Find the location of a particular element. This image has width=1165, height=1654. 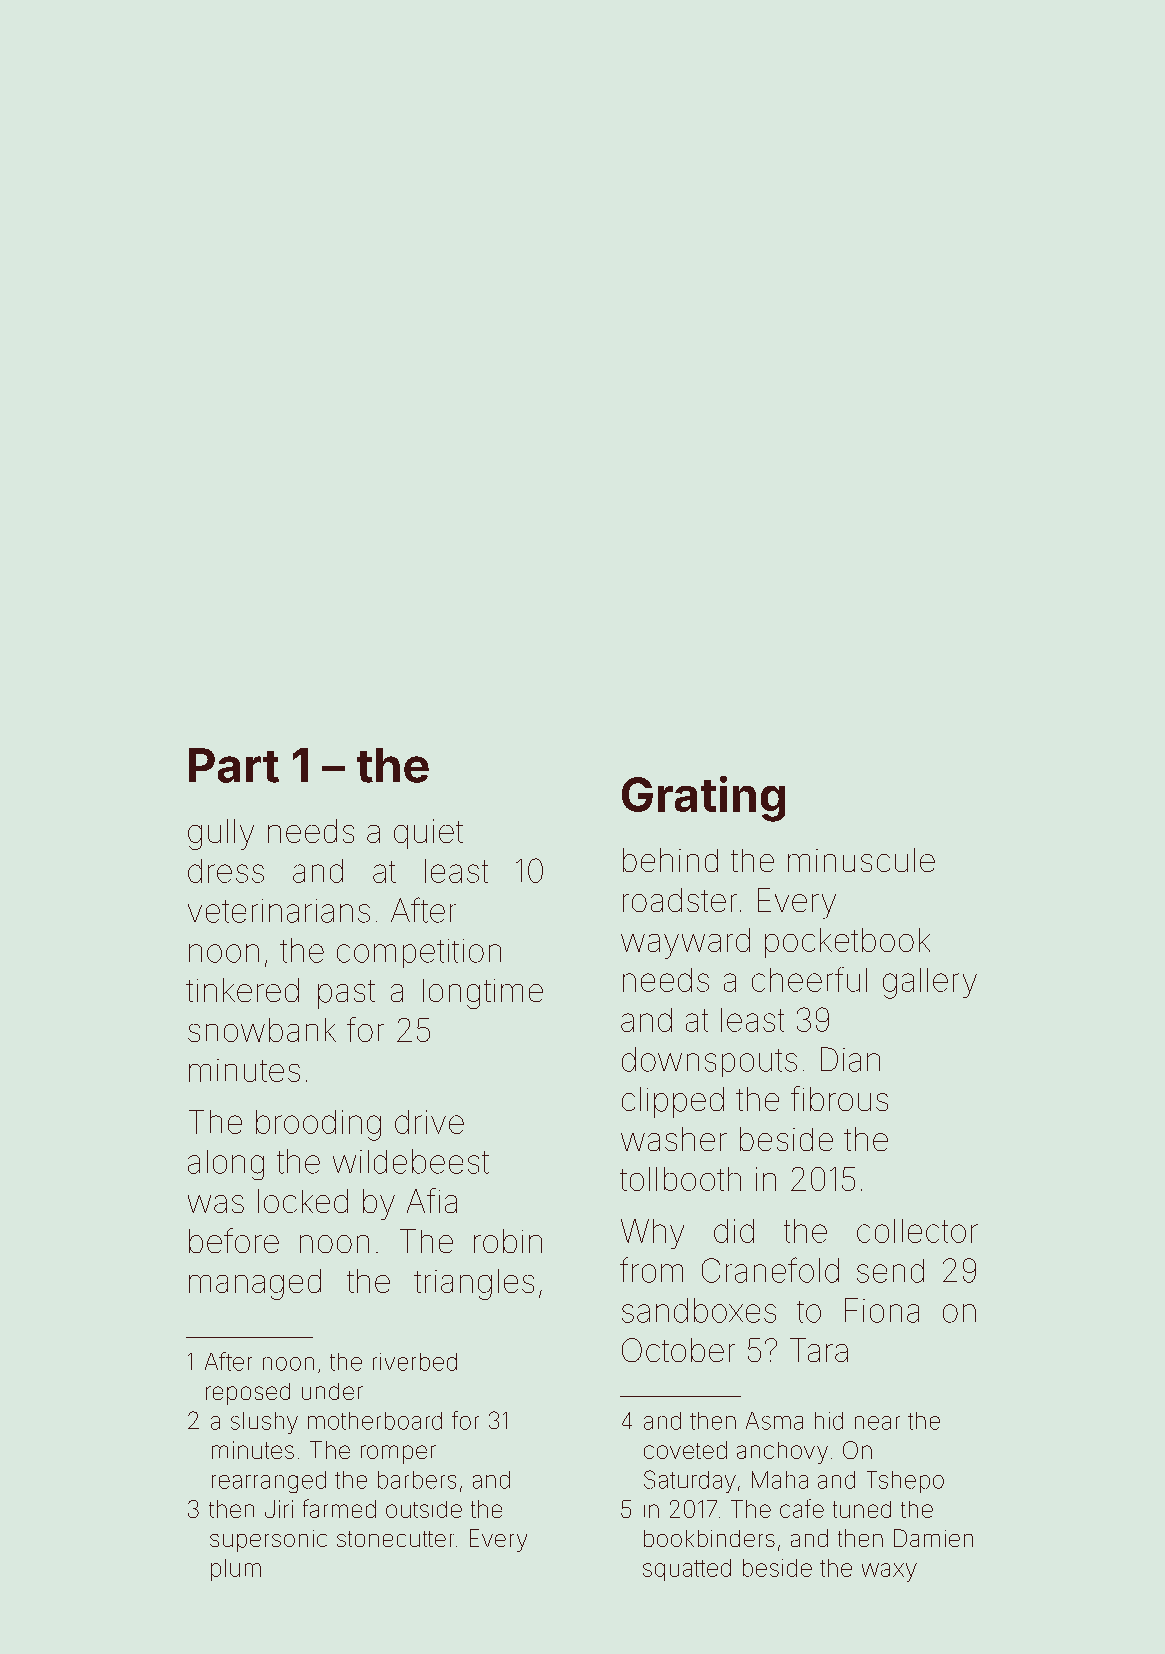

minuscule is located at coordinates (861, 860).
